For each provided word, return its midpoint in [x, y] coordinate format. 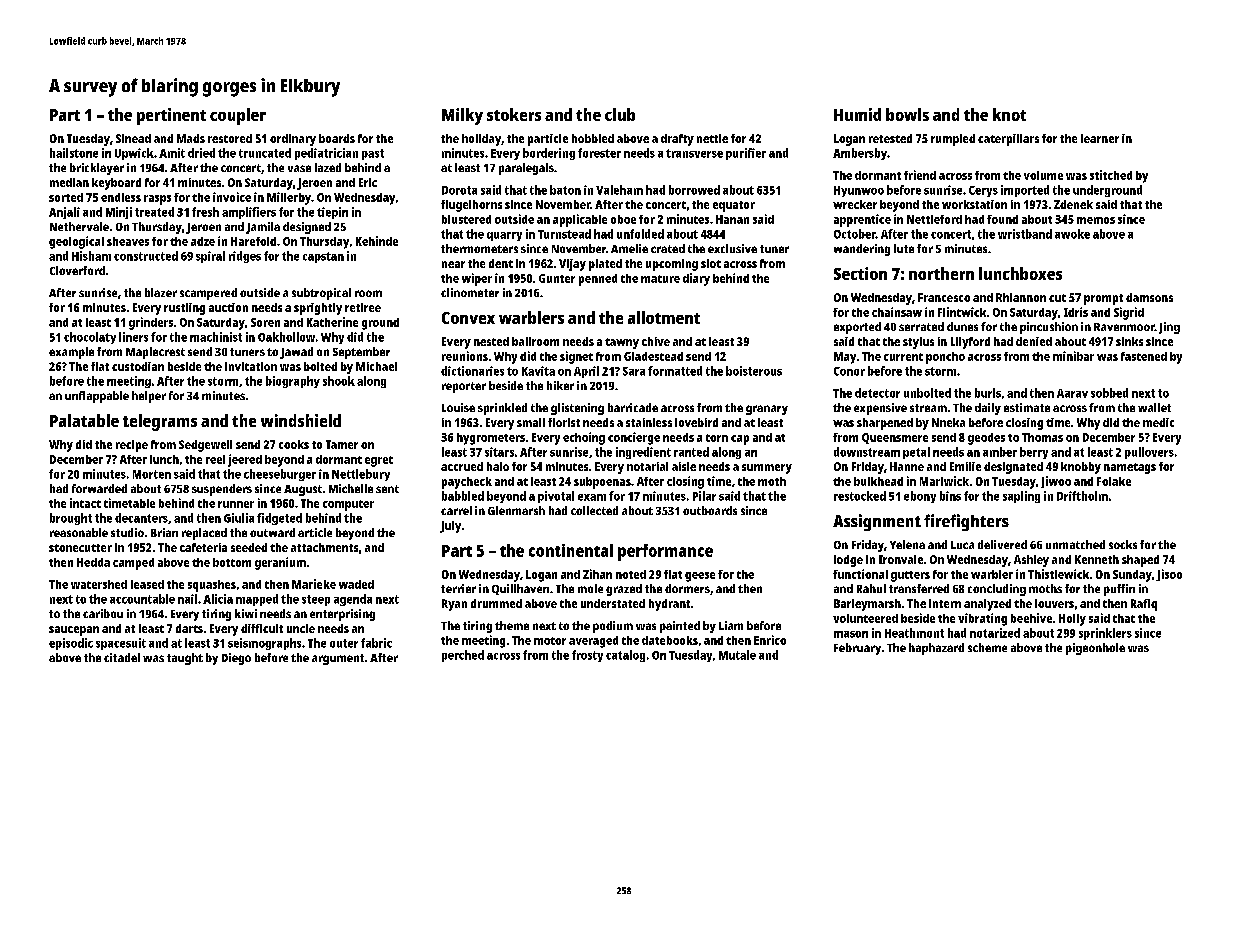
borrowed [694, 190]
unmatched [1075, 544]
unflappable [97, 397]
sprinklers [1105, 634]
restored [230, 138]
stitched [1111, 175]
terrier [458, 588]
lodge [848, 561]
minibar [1073, 356]
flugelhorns [471, 206]
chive [656, 341]
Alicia [218, 599]
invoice [232, 197]
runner [236, 504]
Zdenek [1073, 204]
